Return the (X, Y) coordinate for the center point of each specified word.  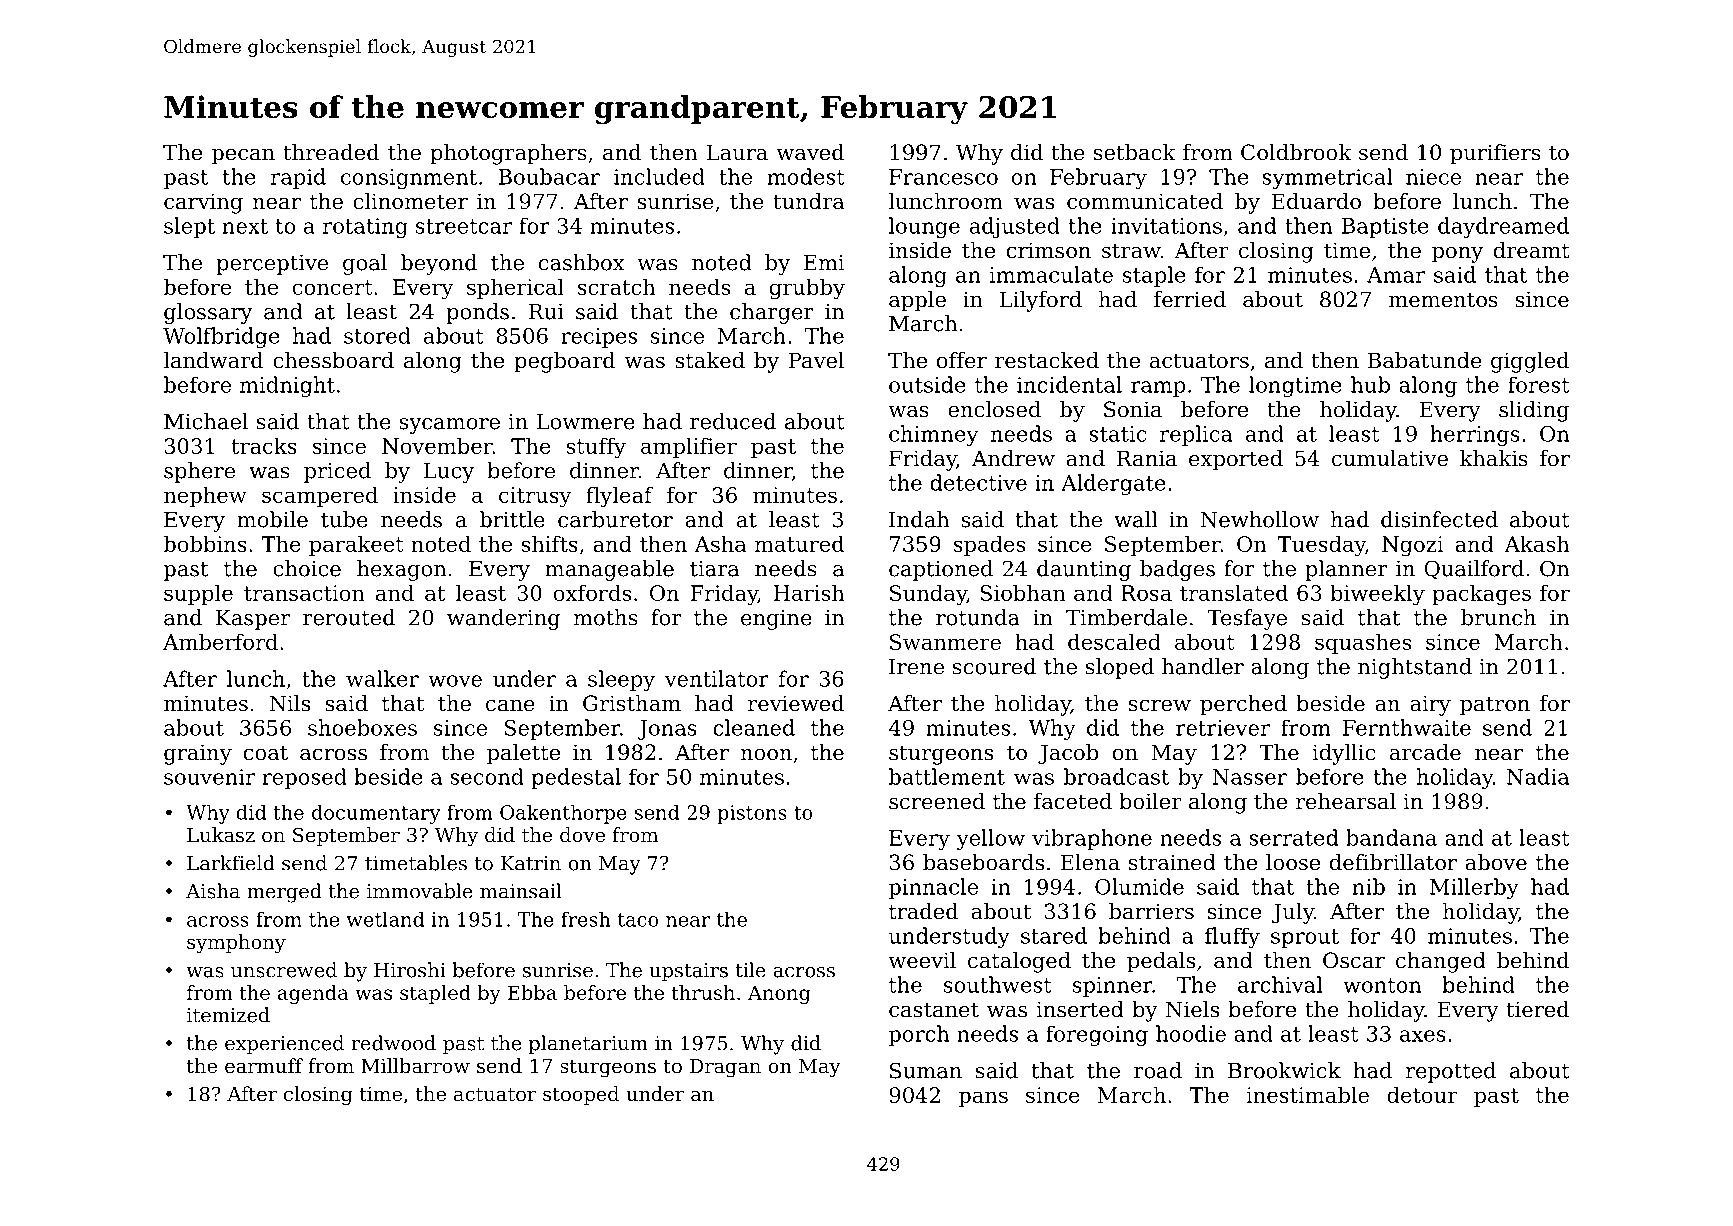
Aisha (213, 891)
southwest (998, 984)
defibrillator (1393, 862)
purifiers (1495, 154)
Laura (737, 152)
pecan (243, 157)
